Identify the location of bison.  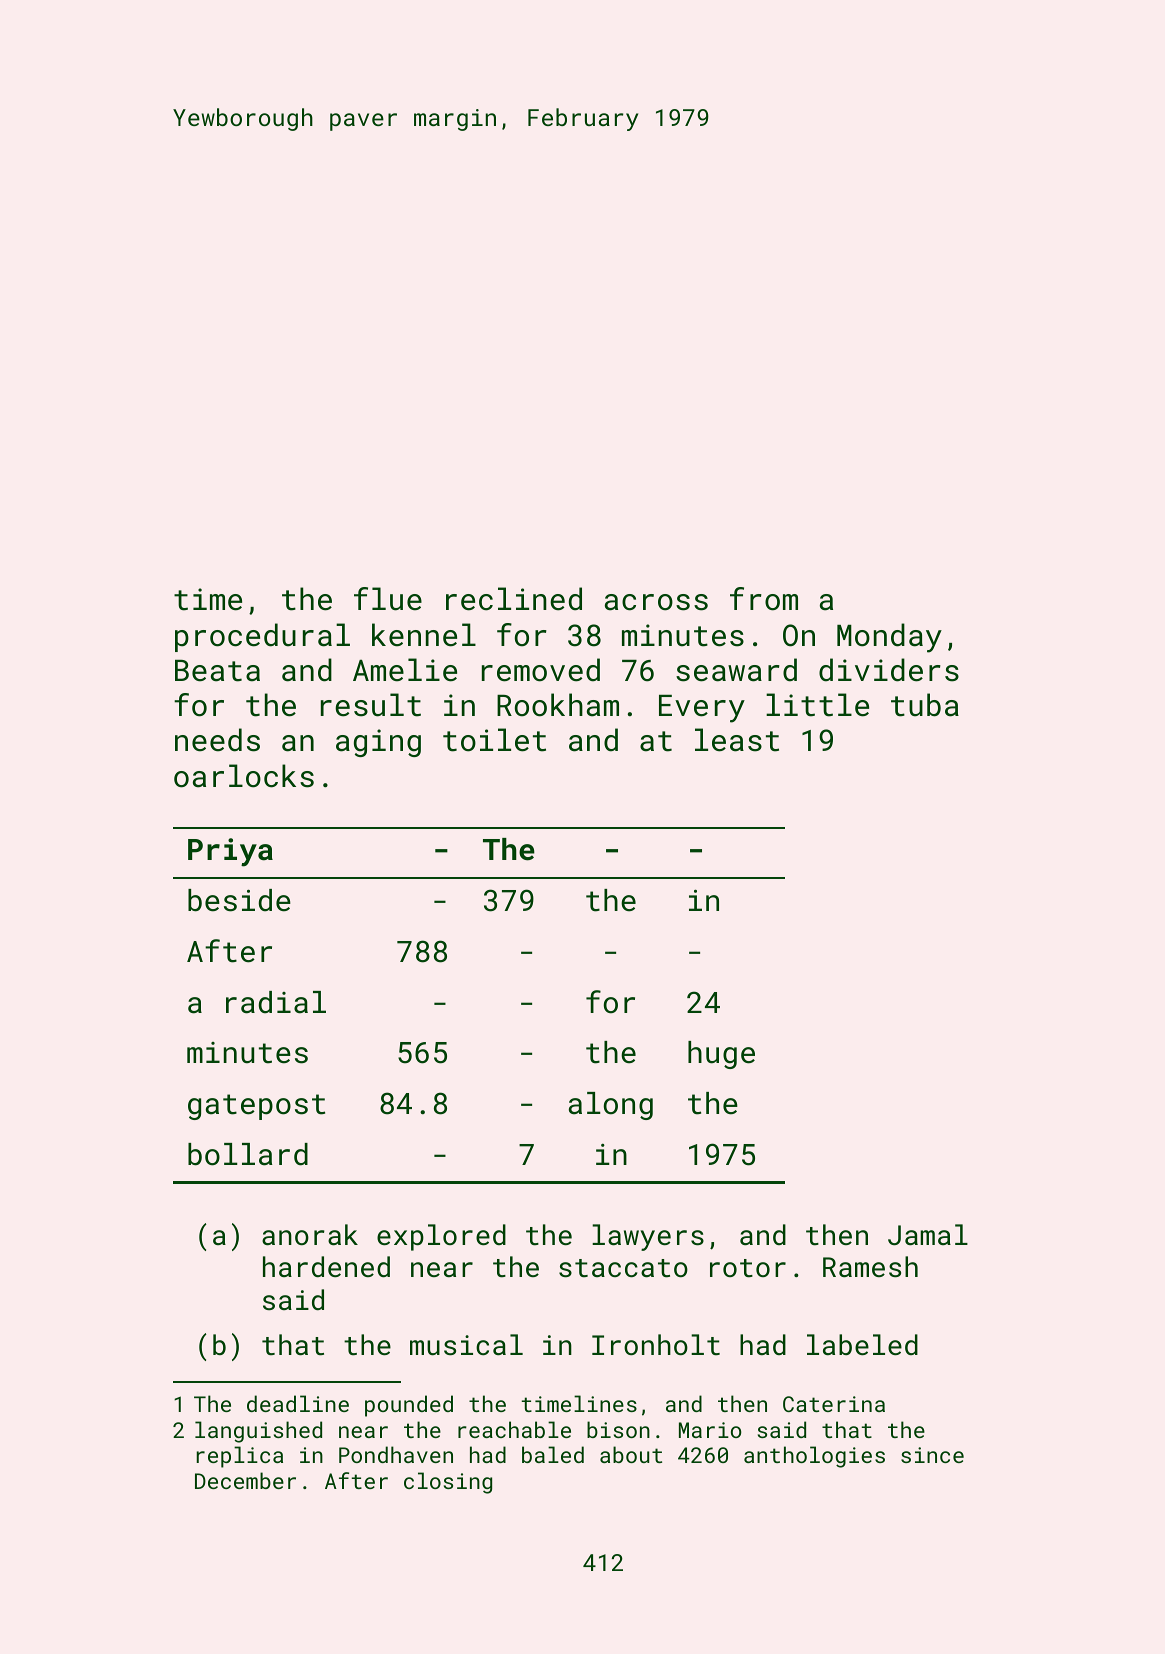
(618, 1429).
